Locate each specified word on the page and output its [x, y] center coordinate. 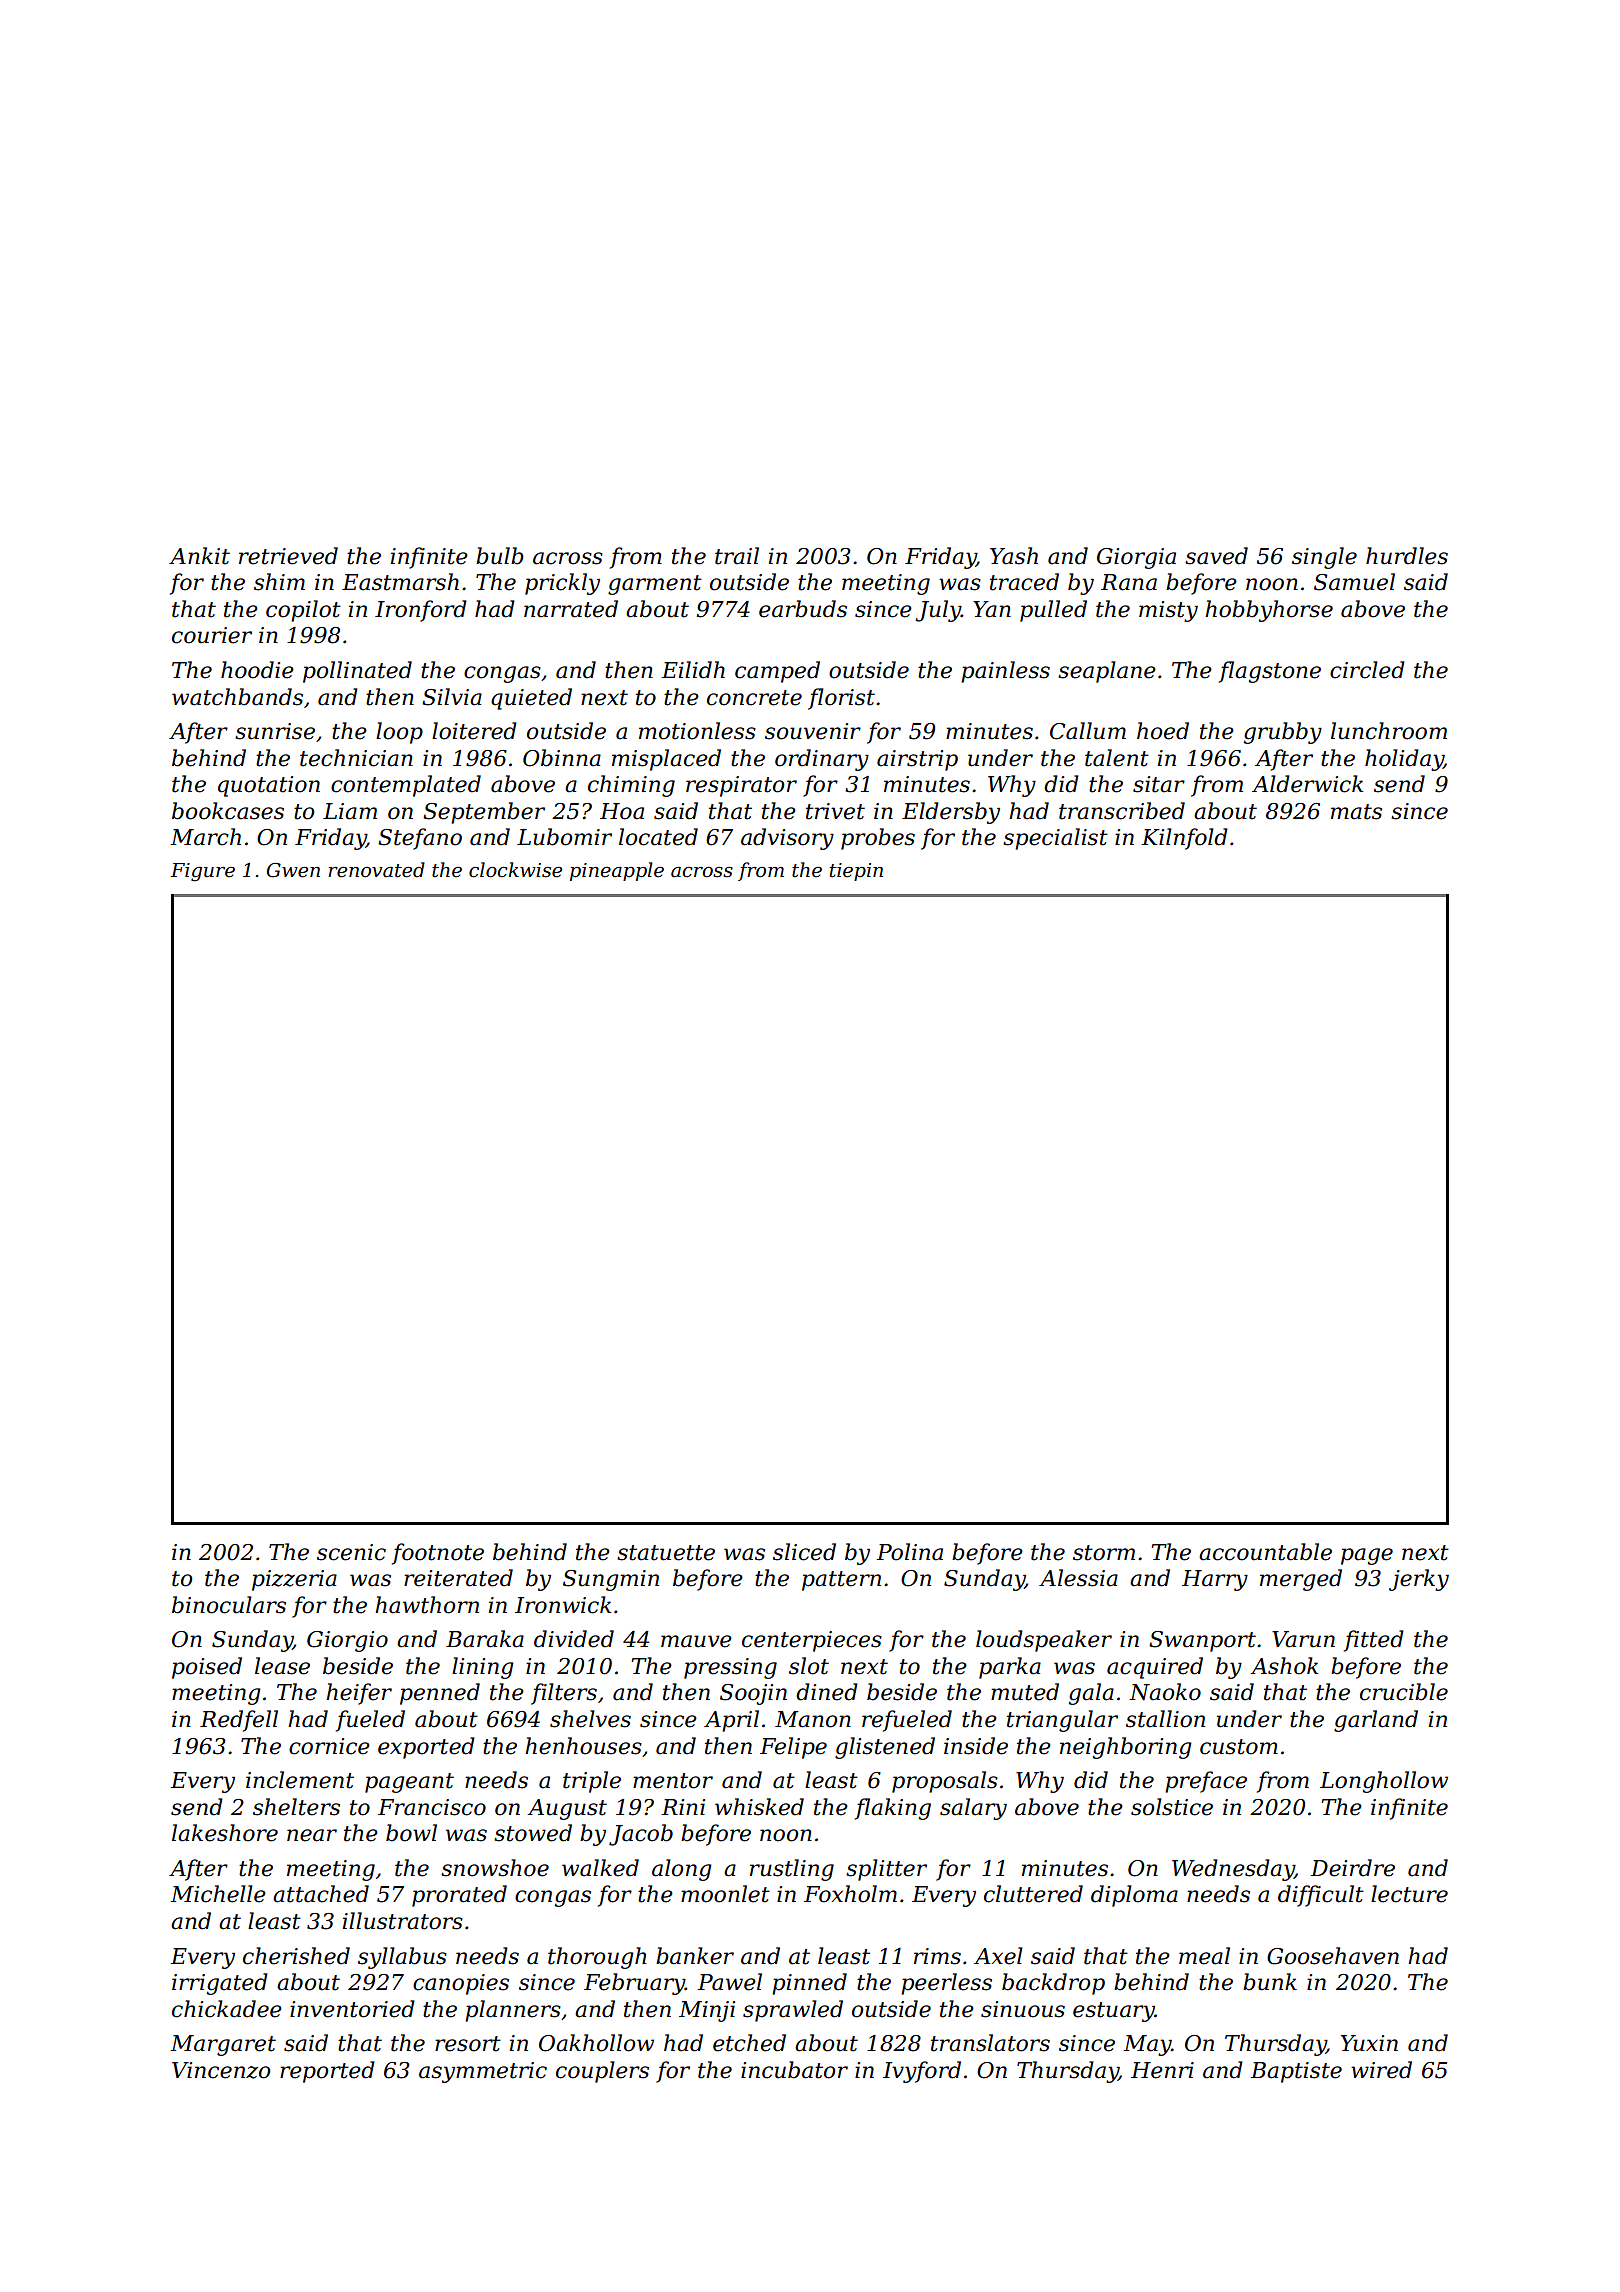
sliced [804, 1552]
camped [777, 672]
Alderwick [1308, 784]
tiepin [856, 872]
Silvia [452, 697]
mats [1356, 812]
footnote [438, 1554]
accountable [1265, 1552]
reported [327, 2072]
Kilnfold [1184, 839]
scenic [351, 1552]
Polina [909, 1552]
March [205, 837]
